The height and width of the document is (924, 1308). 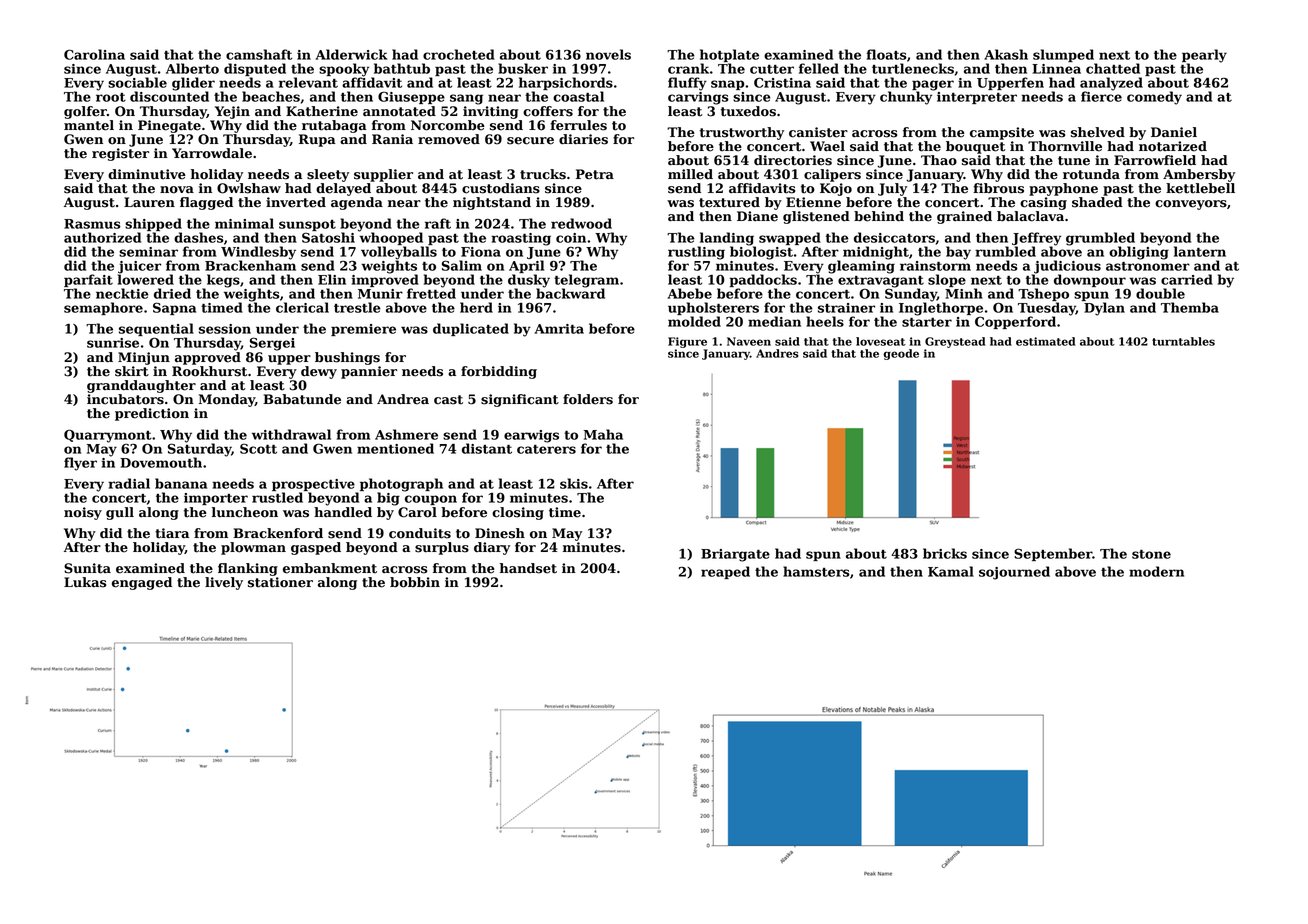 What do you see at coordinates (886, 54) in the document?
I see `floats` at bounding box center [886, 54].
